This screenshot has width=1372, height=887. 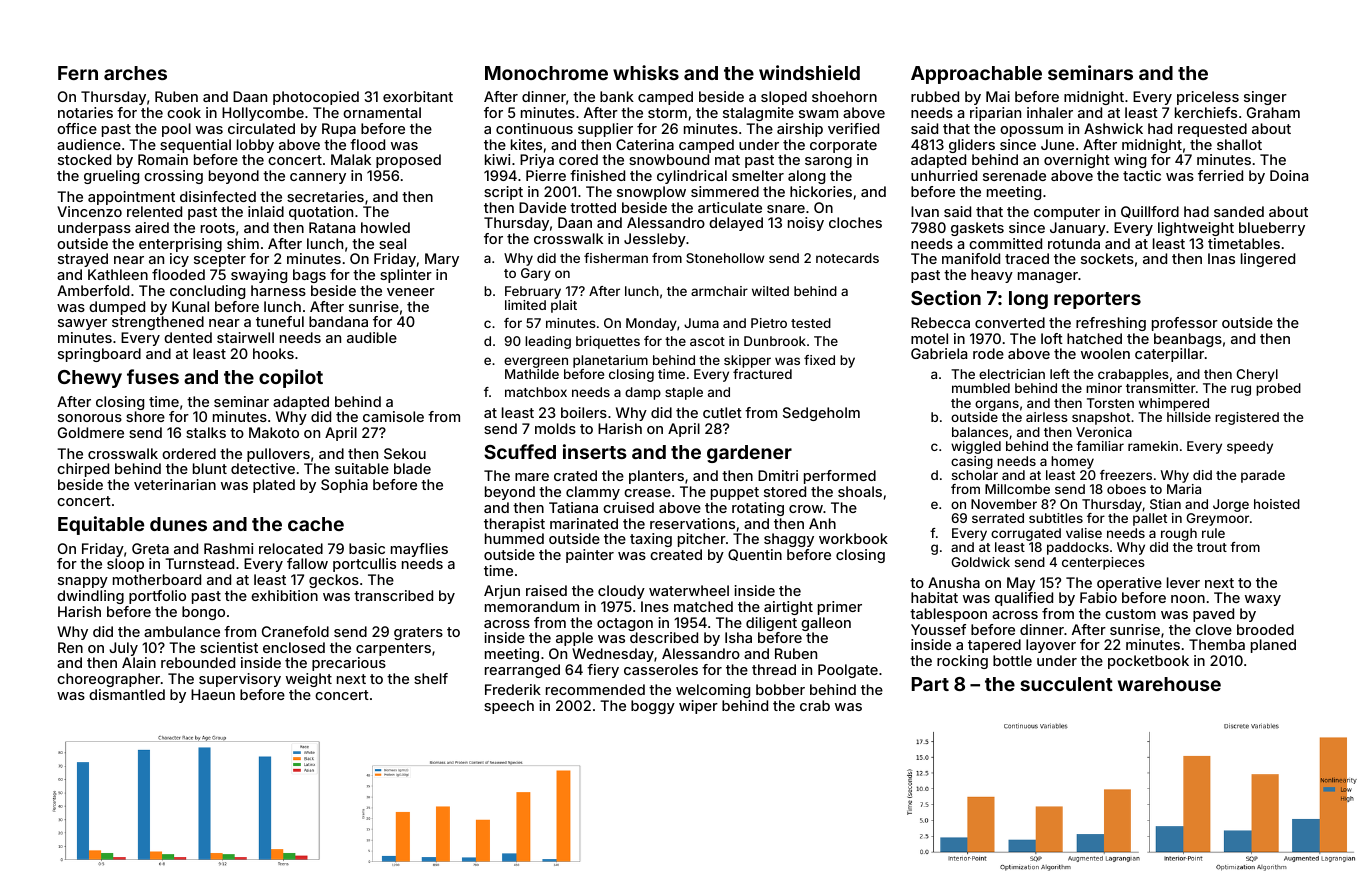 What do you see at coordinates (643, 393) in the screenshot?
I see `damp` at bounding box center [643, 393].
